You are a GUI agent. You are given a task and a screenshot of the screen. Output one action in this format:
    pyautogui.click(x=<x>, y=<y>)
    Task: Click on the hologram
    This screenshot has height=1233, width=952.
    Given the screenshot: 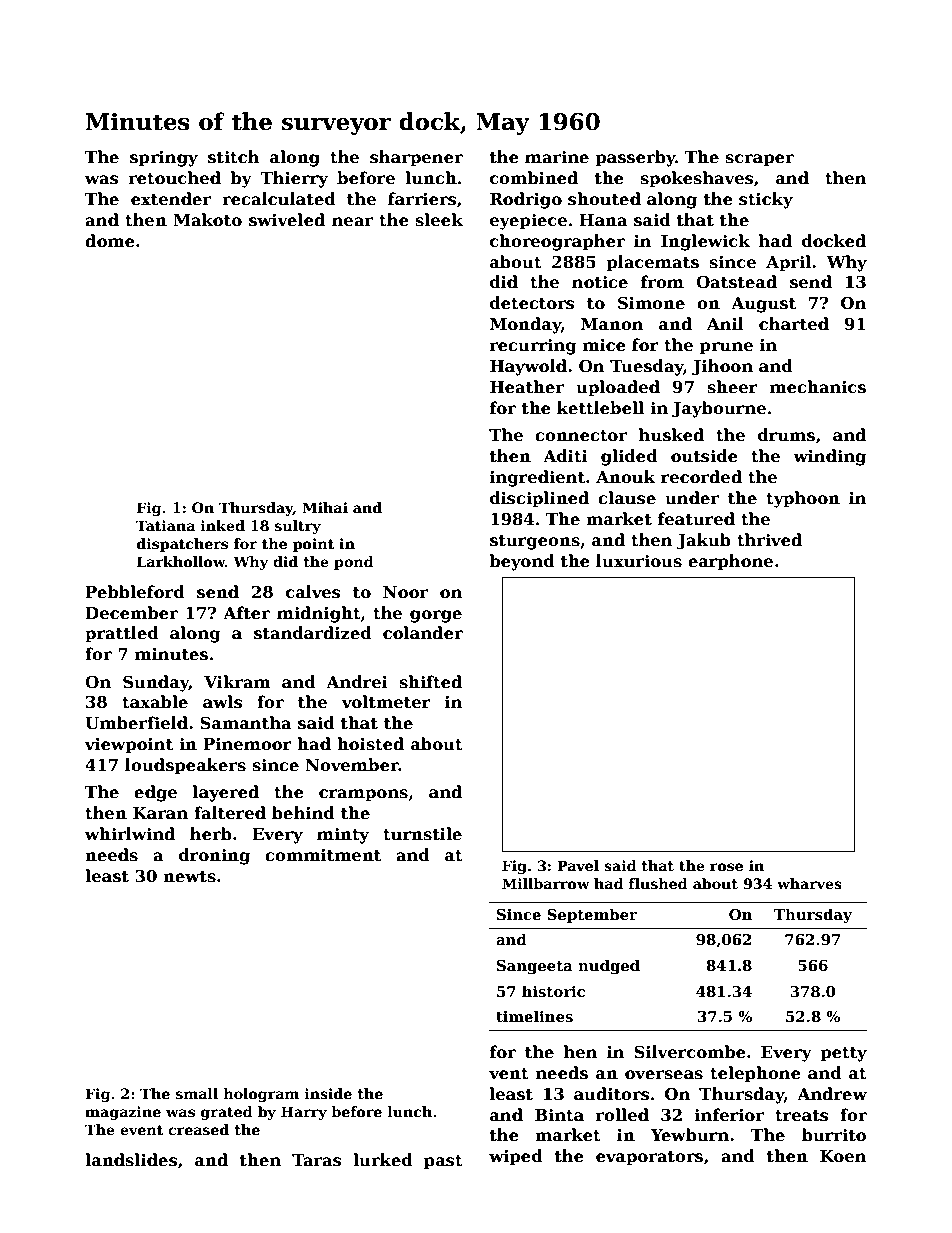 What is the action you would take?
    pyautogui.click(x=261, y=1095)
